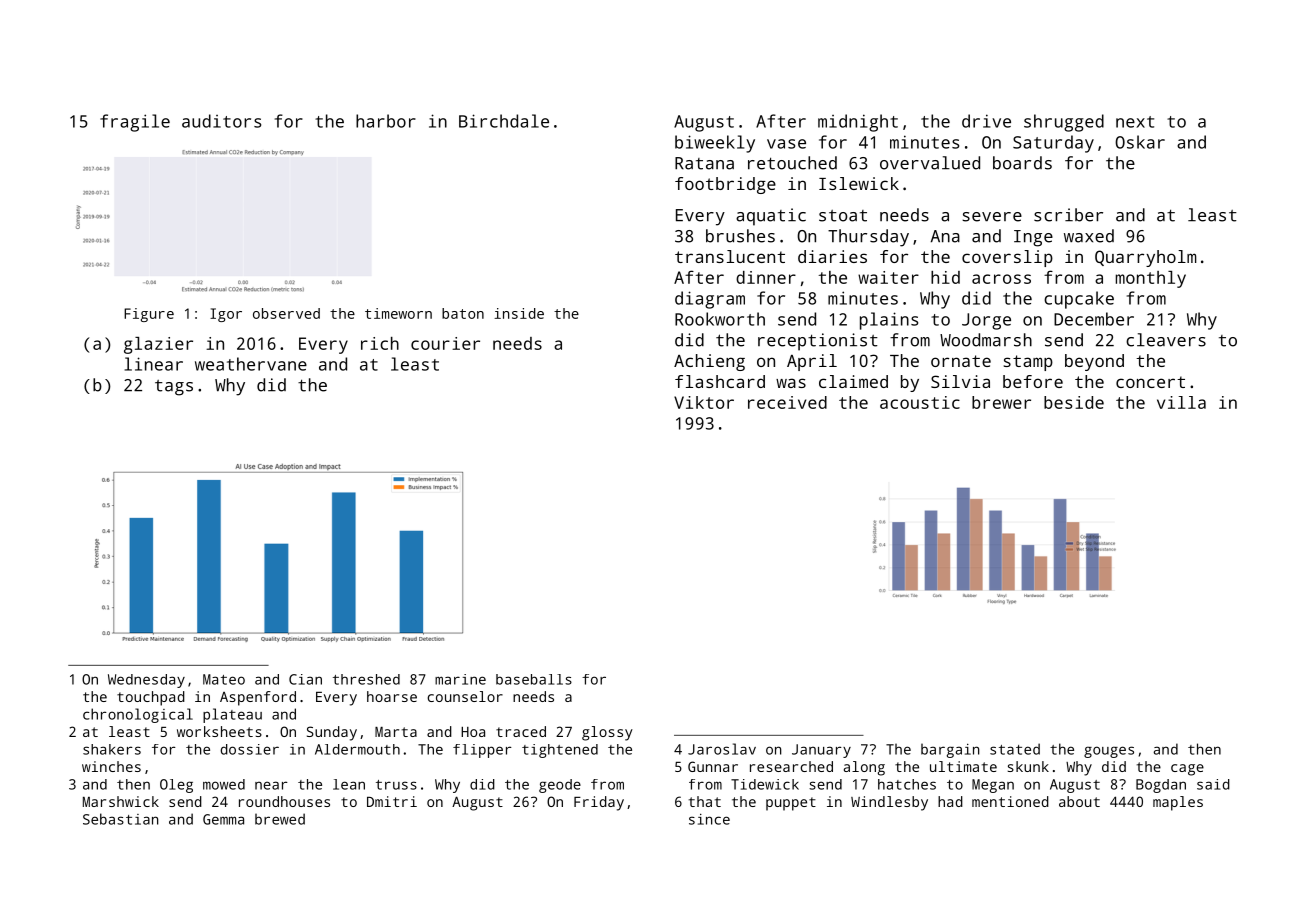 This screenshot has width=1308, height=924. What do you see at coordinates (386, 121) in the screenshot?
I see `harbor` at bounding box center [386, 121].
